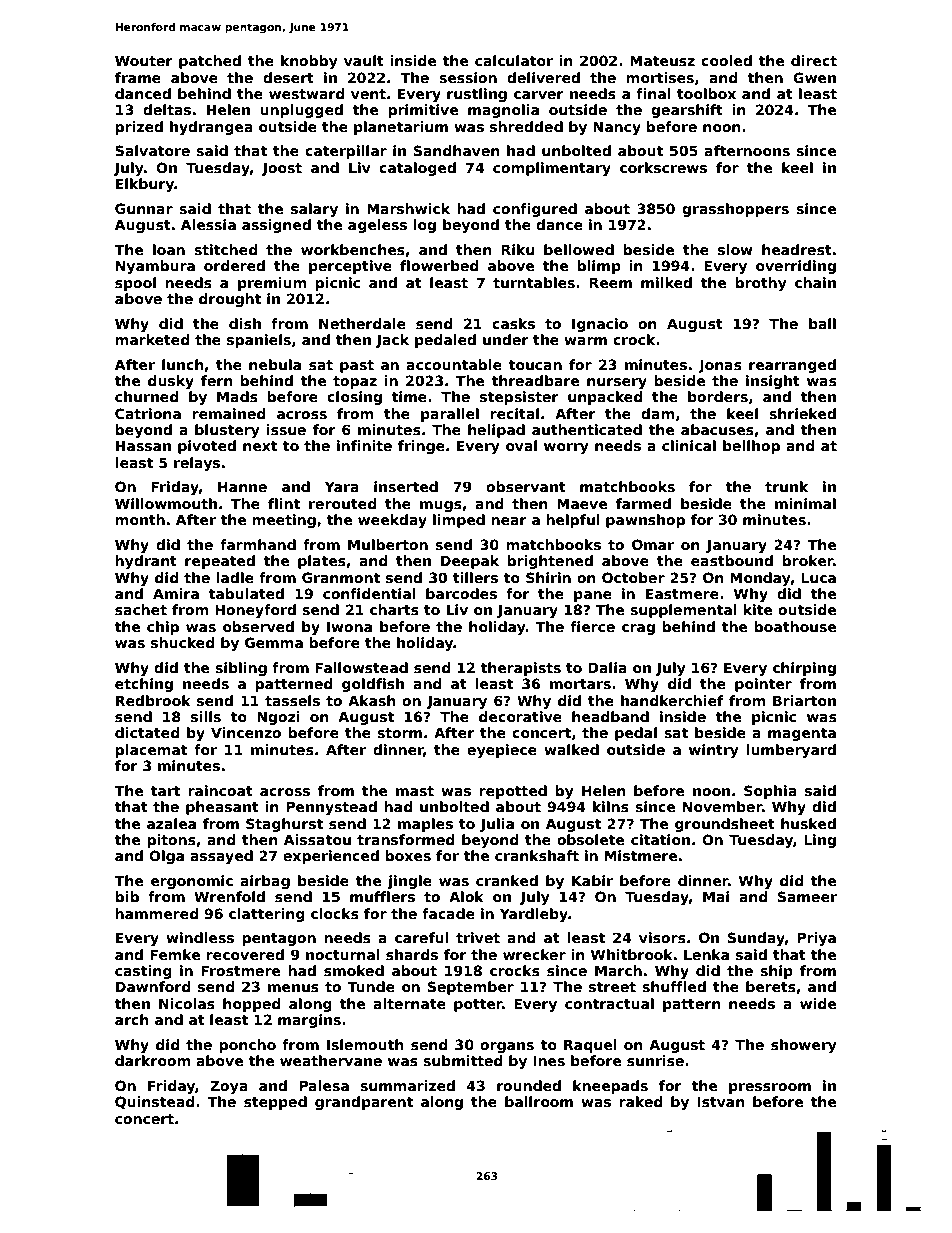  What do you see at coordinates (183, 642) in the screenshot?
I see `shucked` at bounding box center [183, 642].
